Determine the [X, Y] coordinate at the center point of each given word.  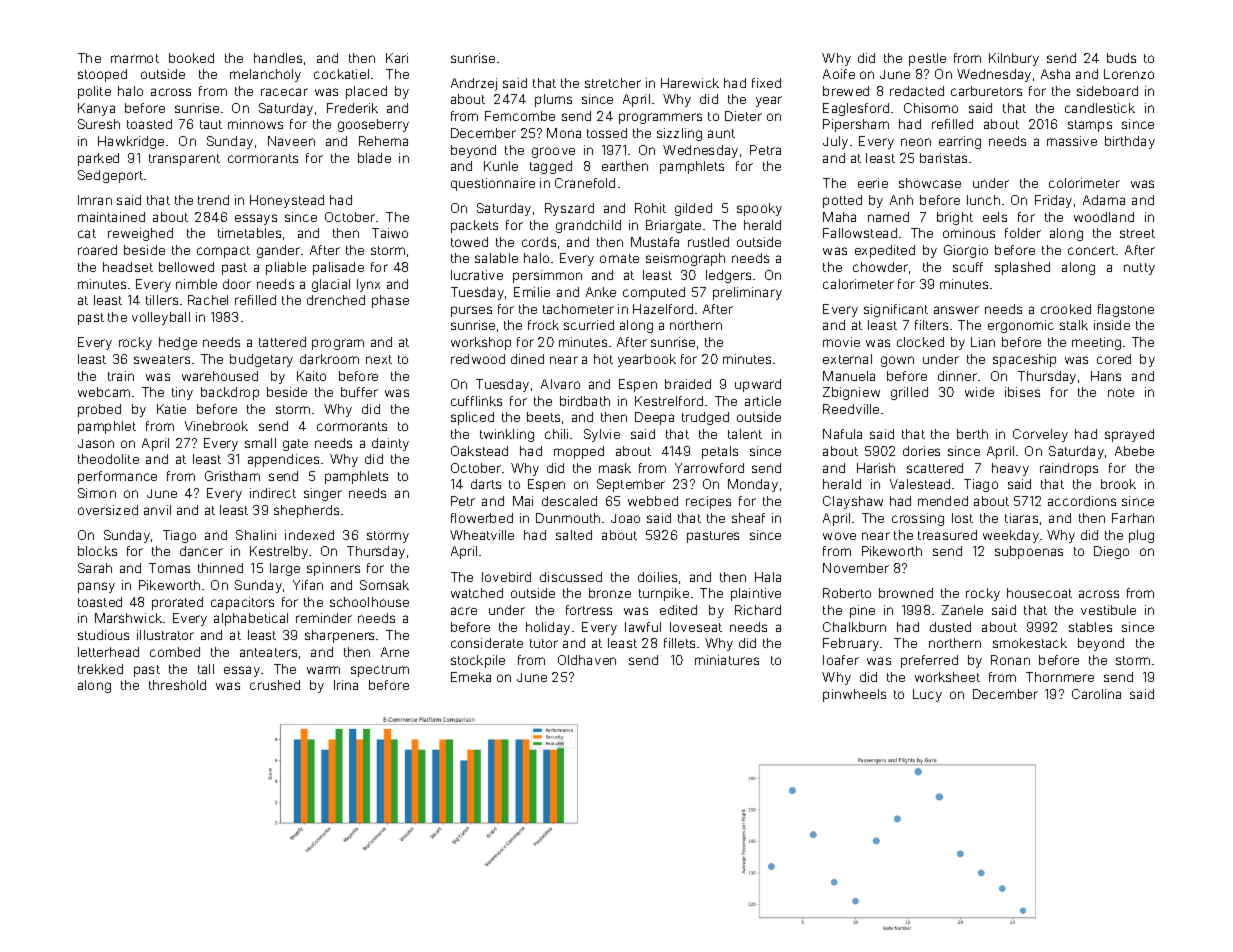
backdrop [230, 393]
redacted [917, 91]
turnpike [664, 594]
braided [688, 384]
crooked [1066, 309]
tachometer [578, 309]
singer [323, 494]
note [1121, 392]
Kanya [96, 109]
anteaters [268, 652]
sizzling [679, 134]
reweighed [140, 234]
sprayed [1129, 435]
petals [720, 452]
